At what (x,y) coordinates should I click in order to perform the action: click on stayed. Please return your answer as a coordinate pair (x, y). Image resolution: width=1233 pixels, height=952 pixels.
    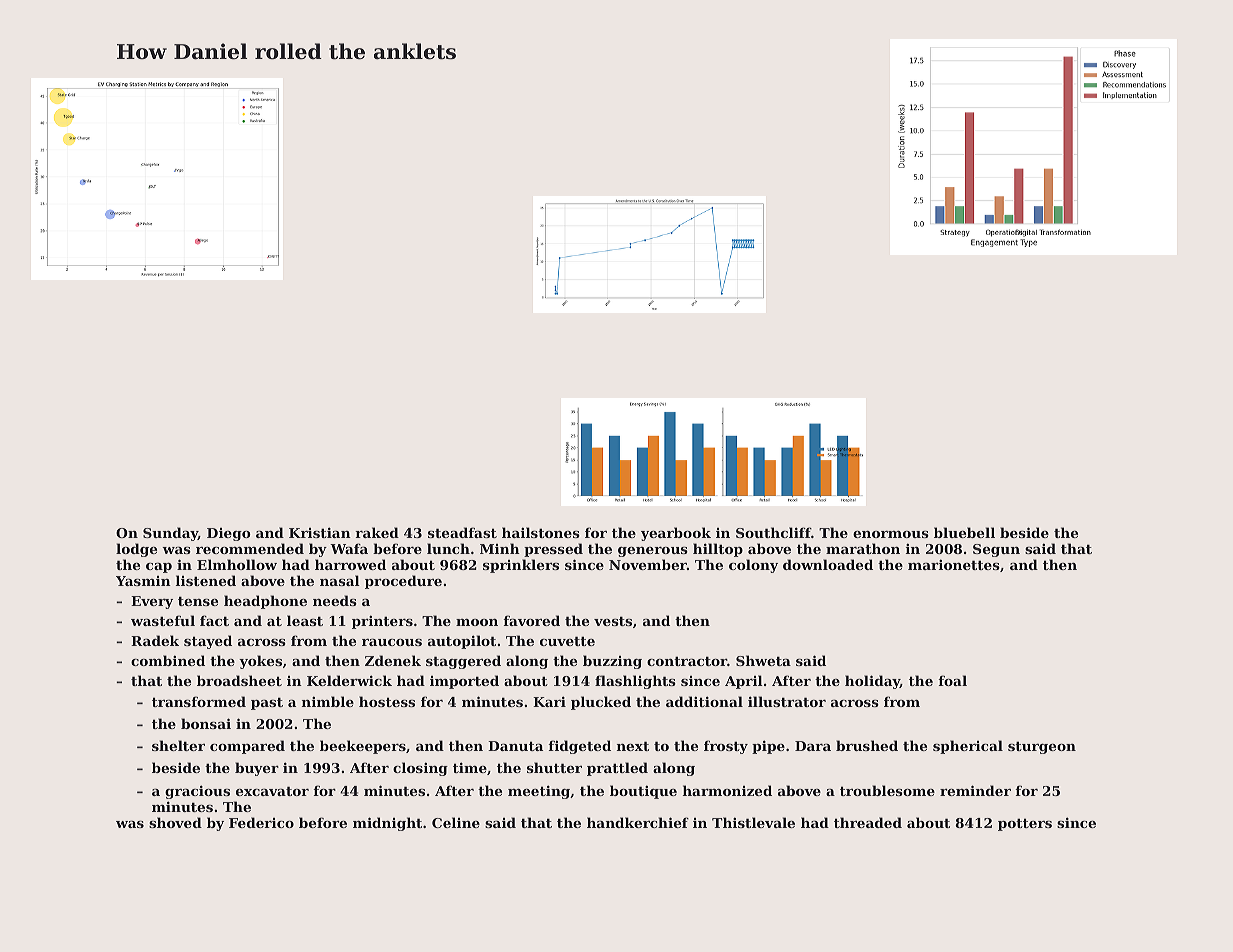
    Looking at the image, I should click on (208, 642).
